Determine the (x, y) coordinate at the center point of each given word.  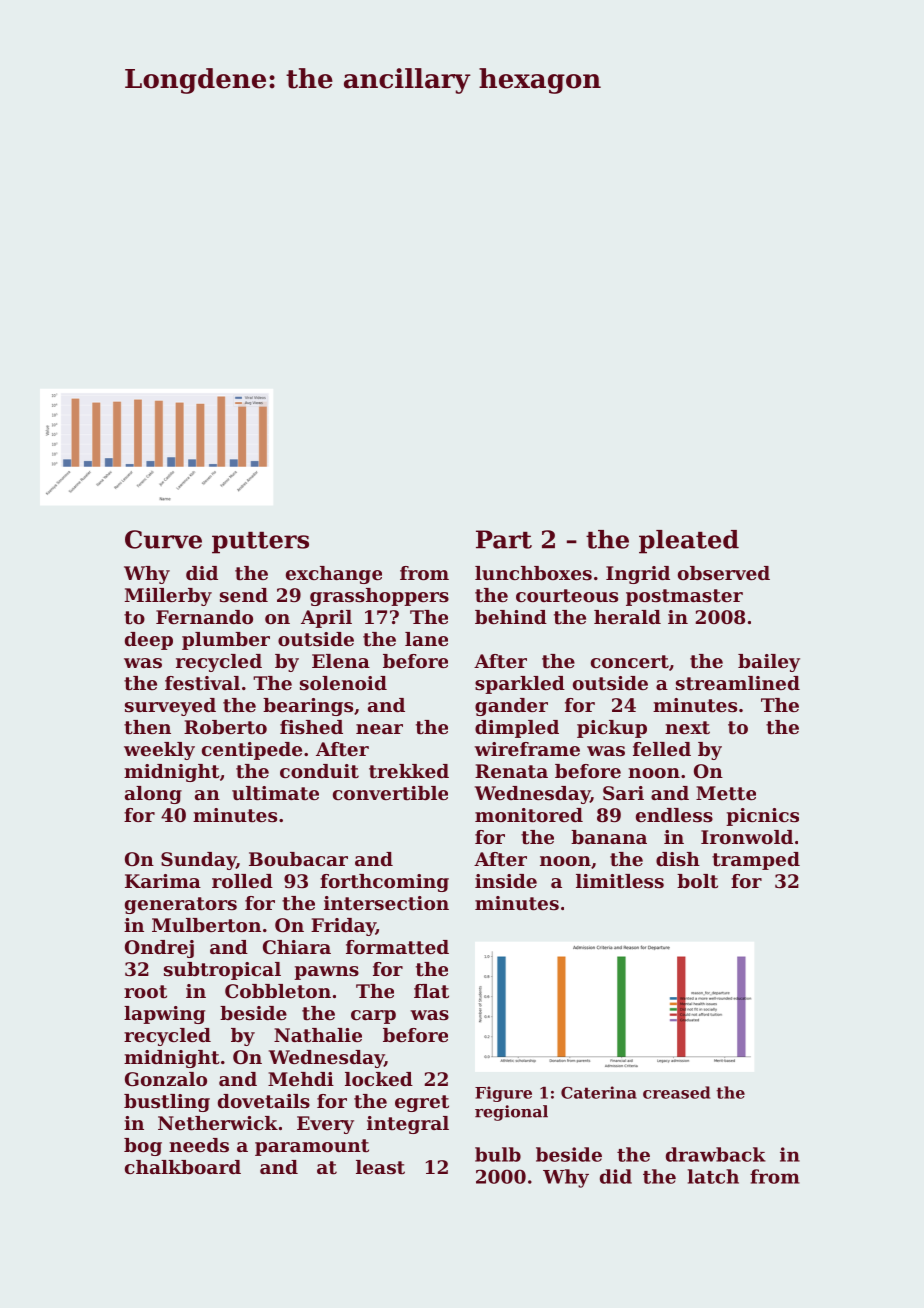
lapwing (164, 1015)
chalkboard (183, 1167)
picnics (762, 817)
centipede (252, 751)
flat (431, 991)
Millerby (168, 597)
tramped (756, 861)
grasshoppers (379, 597)
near (379, 729)
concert (630, 662)
